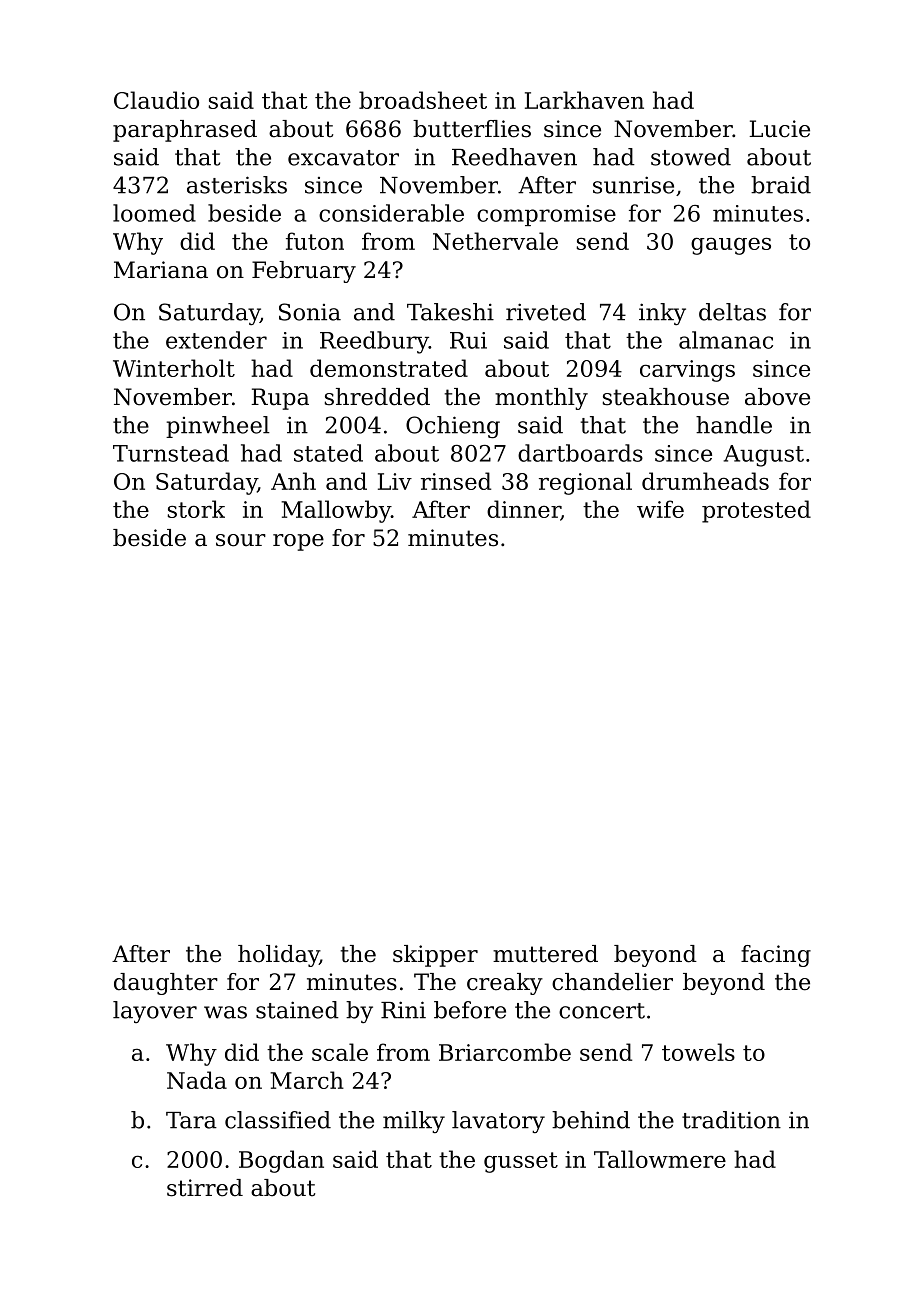 This screenshot has width=924, height=1311. Describe the element at coordinates (278, 956) in the screenshot. I see `holiday` at that location.
